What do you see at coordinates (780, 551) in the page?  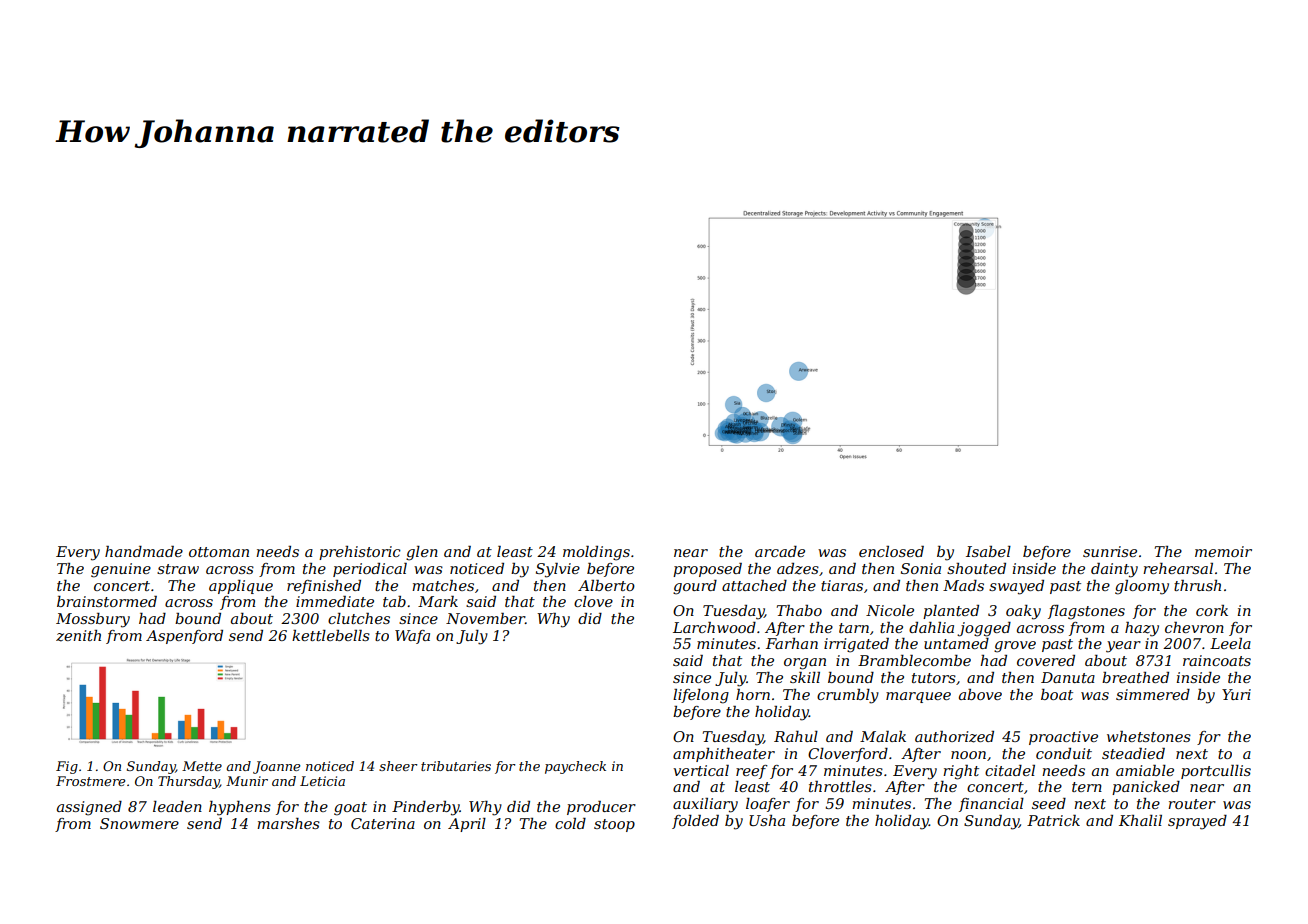 I see `arcade` at bounding box center [780, 551].
